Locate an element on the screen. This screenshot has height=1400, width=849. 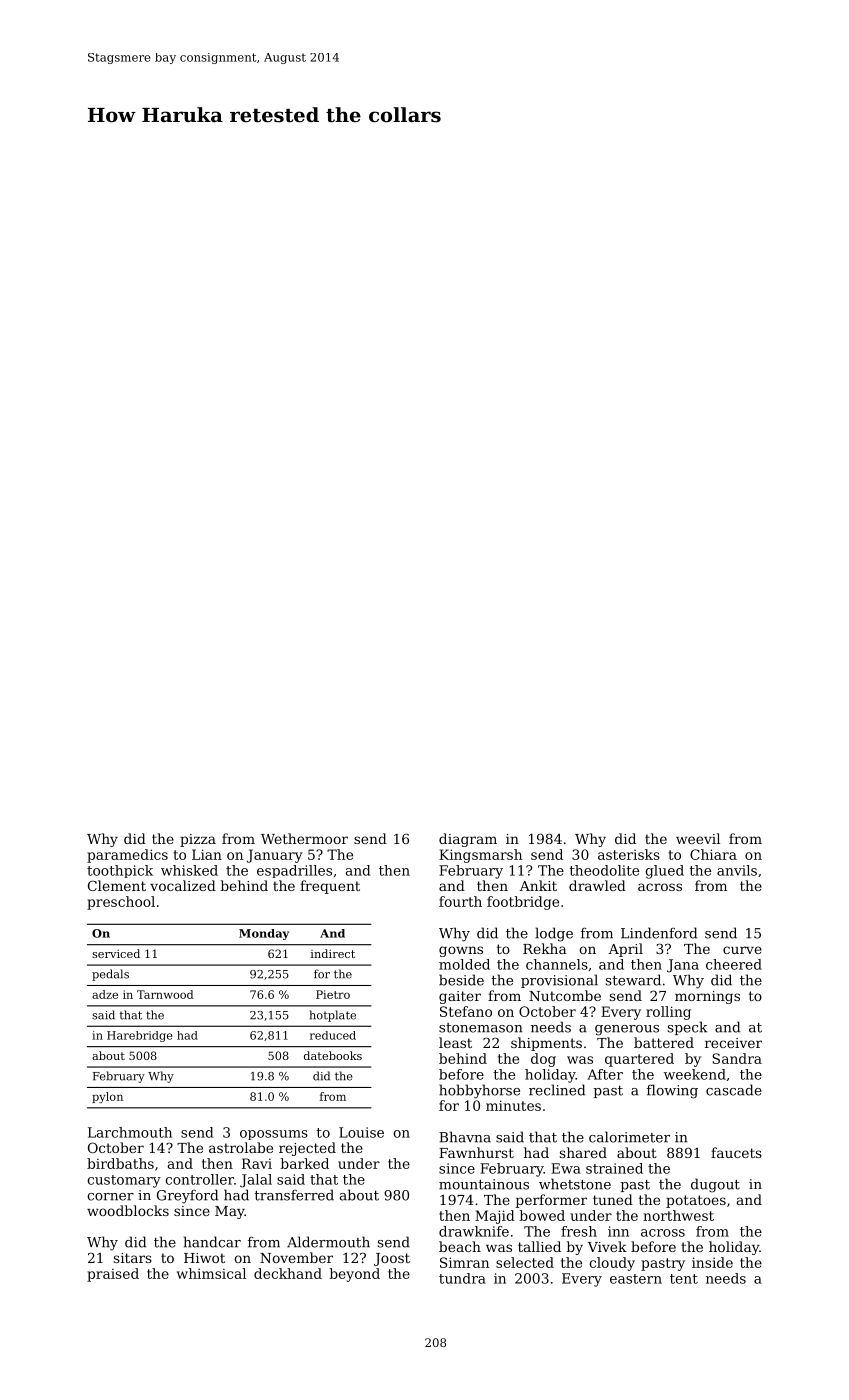
woodblocks is located at coordinates (128, 1210).
